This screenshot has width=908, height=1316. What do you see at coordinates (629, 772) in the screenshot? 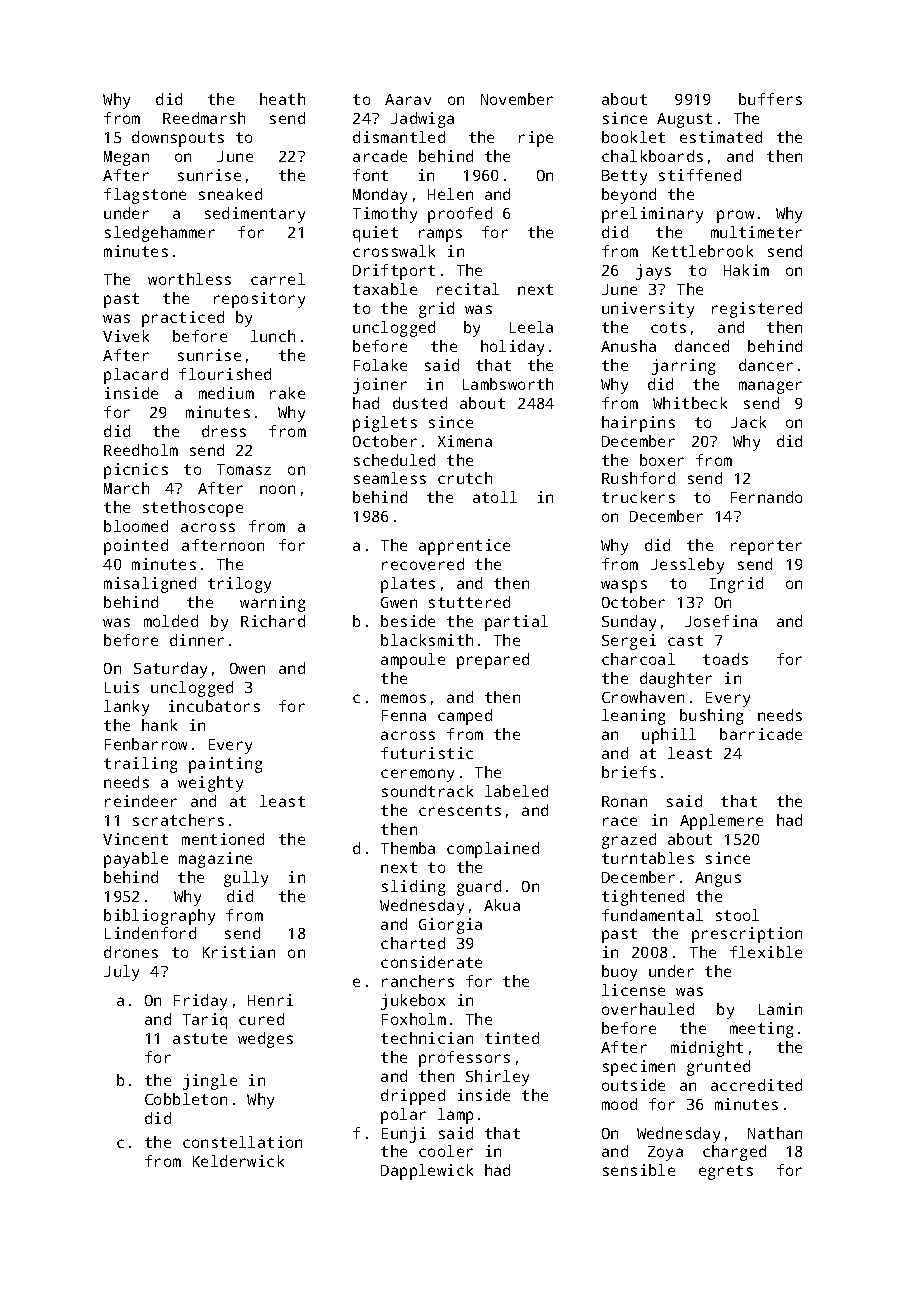
I see `briefs` at bounding box center [629, 772].
